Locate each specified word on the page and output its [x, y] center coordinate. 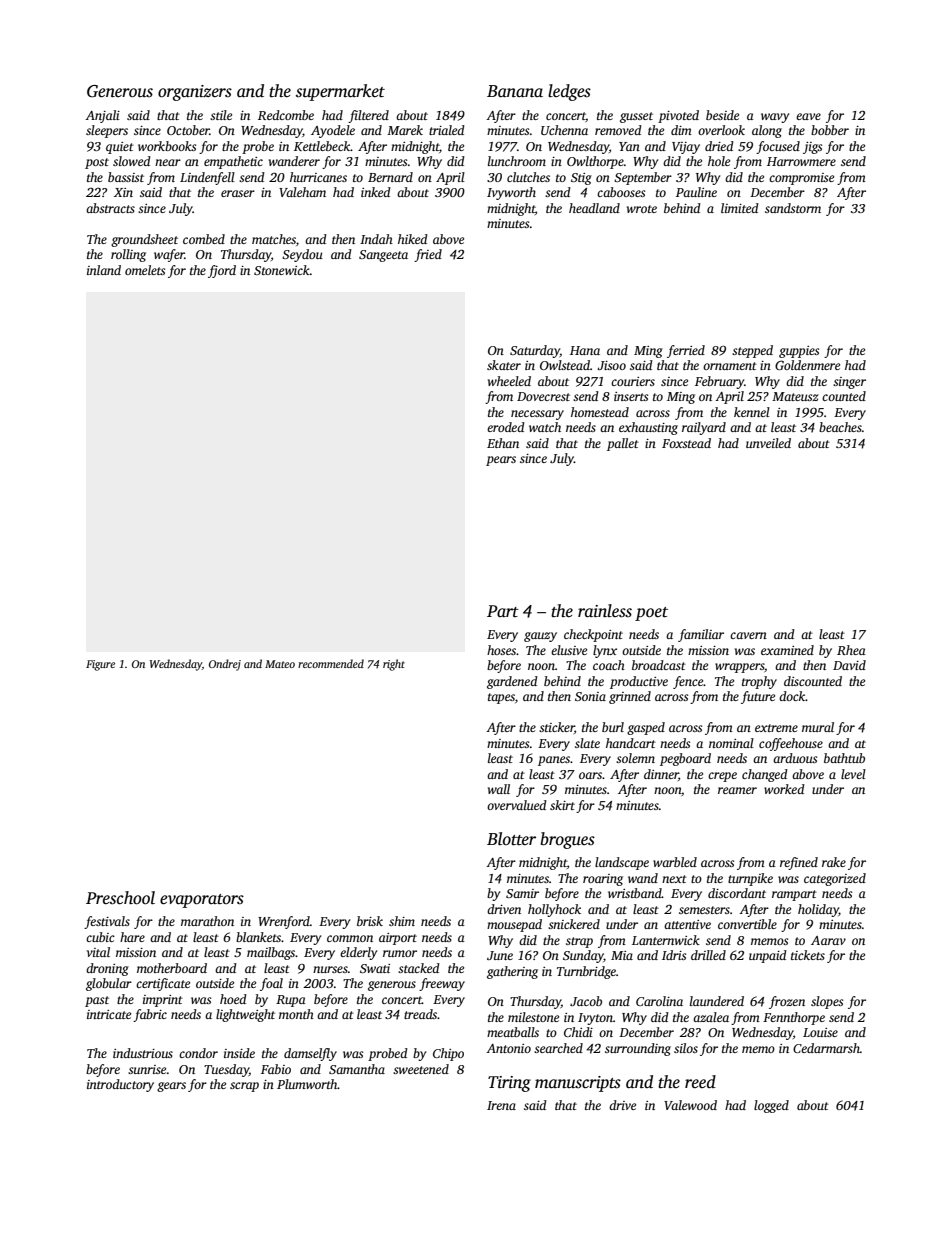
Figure [100, 665]
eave [808, 116]
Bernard [390, 177]
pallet [623, 444]
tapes [501, 698]
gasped [646, 728]
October [188, 130]
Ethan [503, 443]
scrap [244, 1087]
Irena [501, 1105]
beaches [840, 427]
